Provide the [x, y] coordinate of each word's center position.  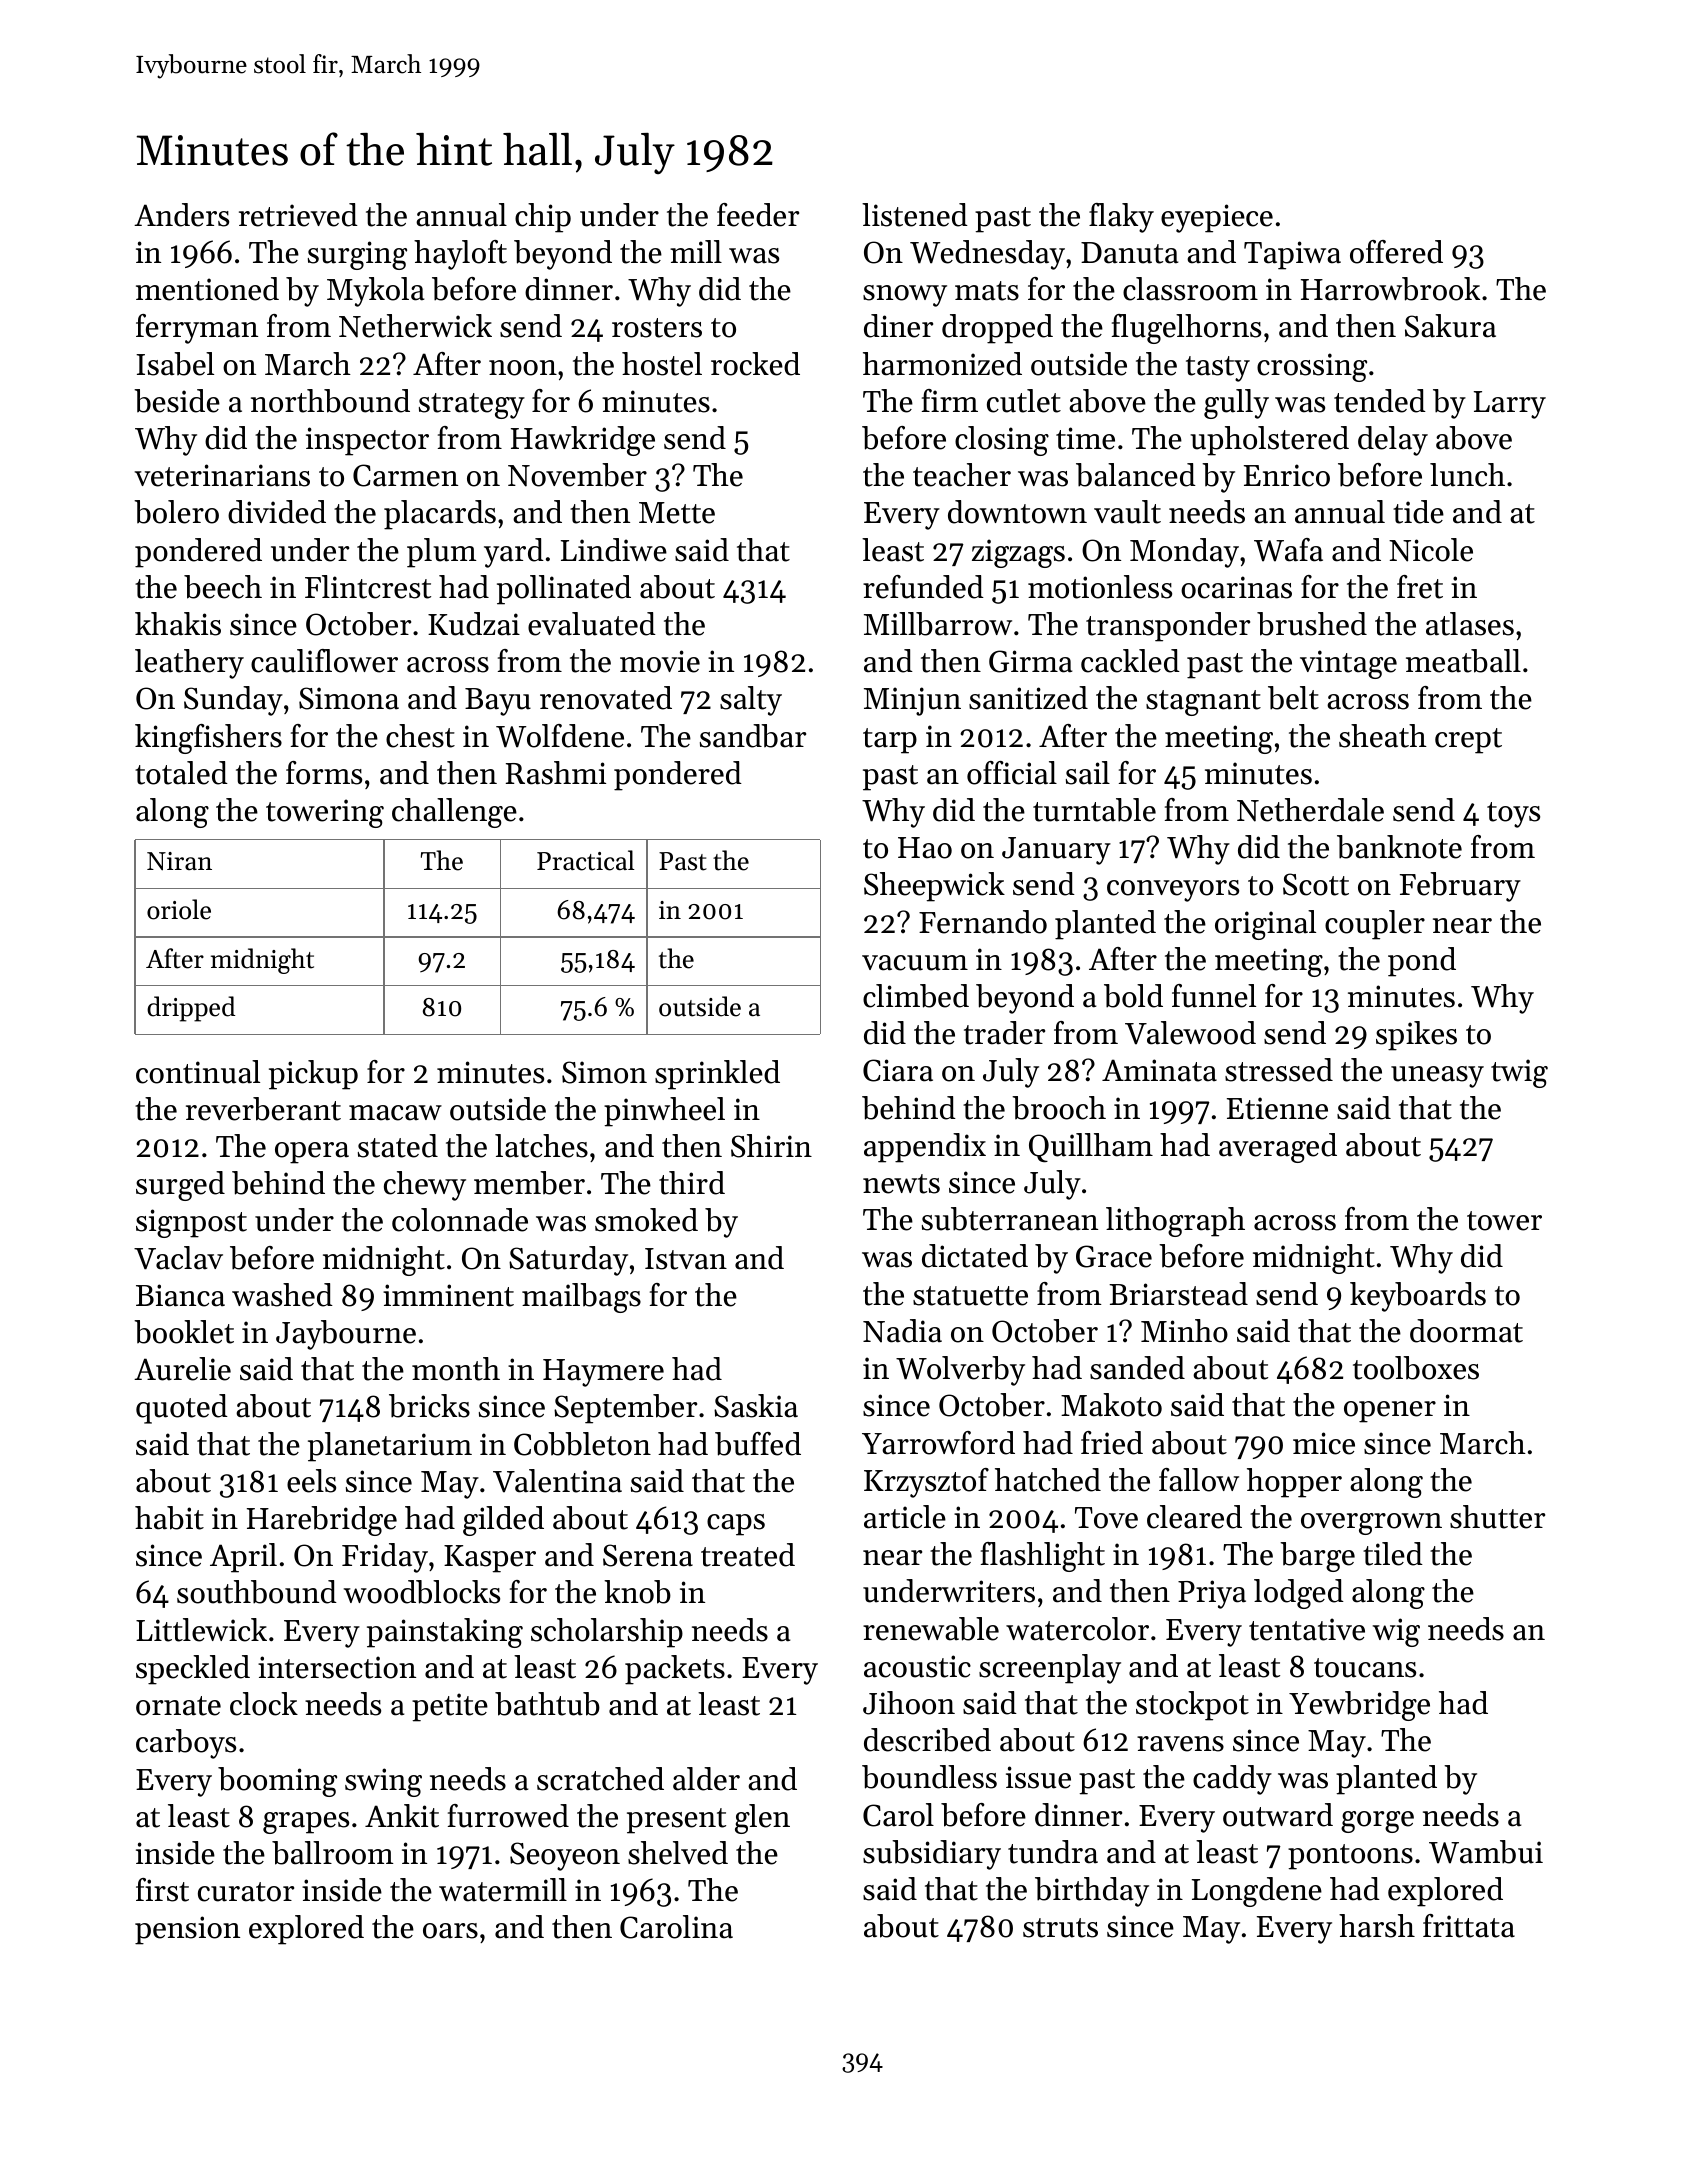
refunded [923, 587]
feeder [758, 215]
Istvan [686, 1259]
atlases [1470, 624]
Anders [181, 215]
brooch [1059, 1108]
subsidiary [932, 1855]
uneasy [1437, 1077]
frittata [1469, 1926]
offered [1396, 252]
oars [450, 1931]
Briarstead [1178, 1294]
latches [541, 1146]
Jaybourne [346, 1335]
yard [514, 553]
